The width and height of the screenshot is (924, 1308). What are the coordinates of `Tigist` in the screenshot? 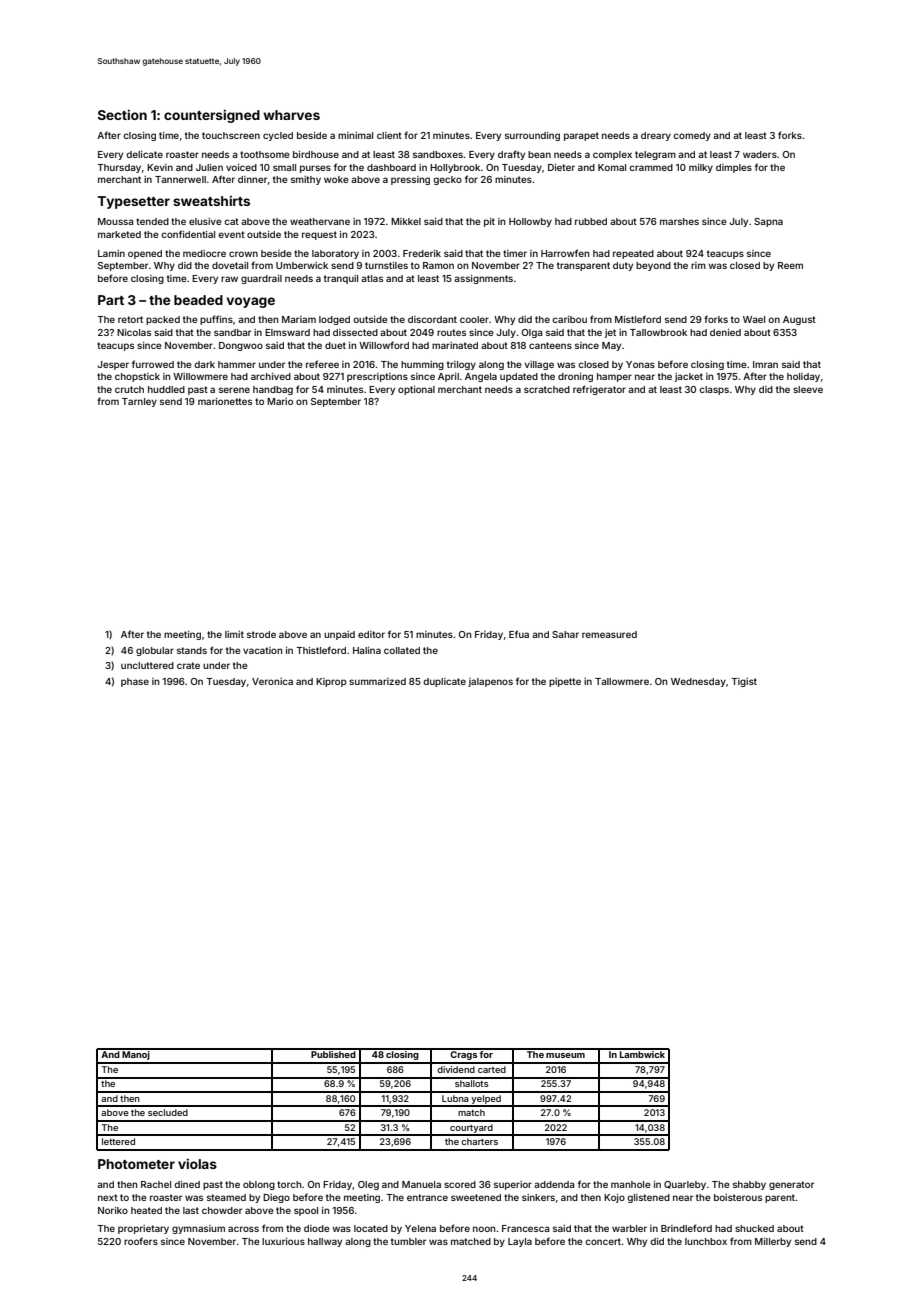 It's located at (744, 682).
